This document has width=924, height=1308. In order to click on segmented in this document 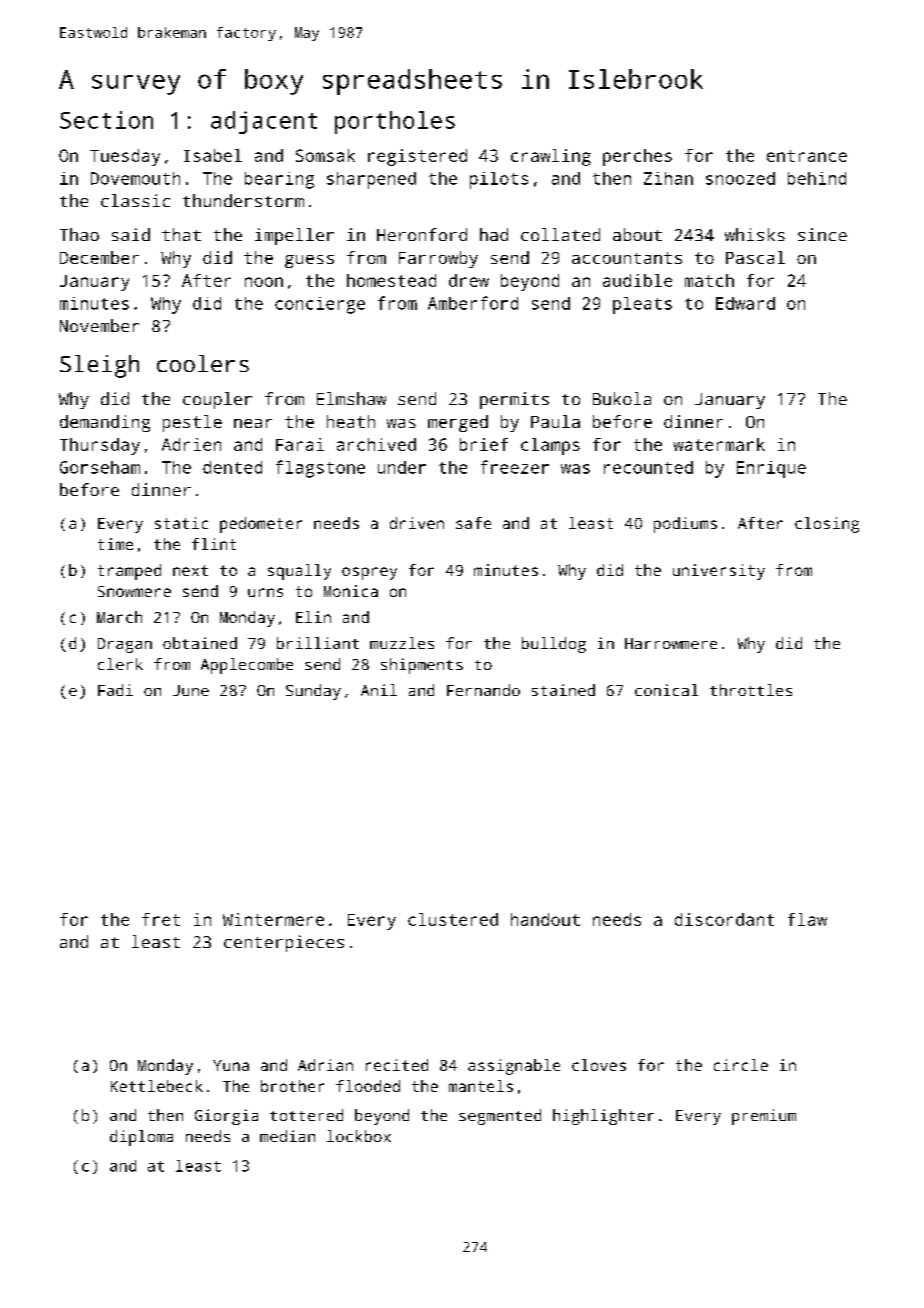, I will do `click(500, 1117)`.
